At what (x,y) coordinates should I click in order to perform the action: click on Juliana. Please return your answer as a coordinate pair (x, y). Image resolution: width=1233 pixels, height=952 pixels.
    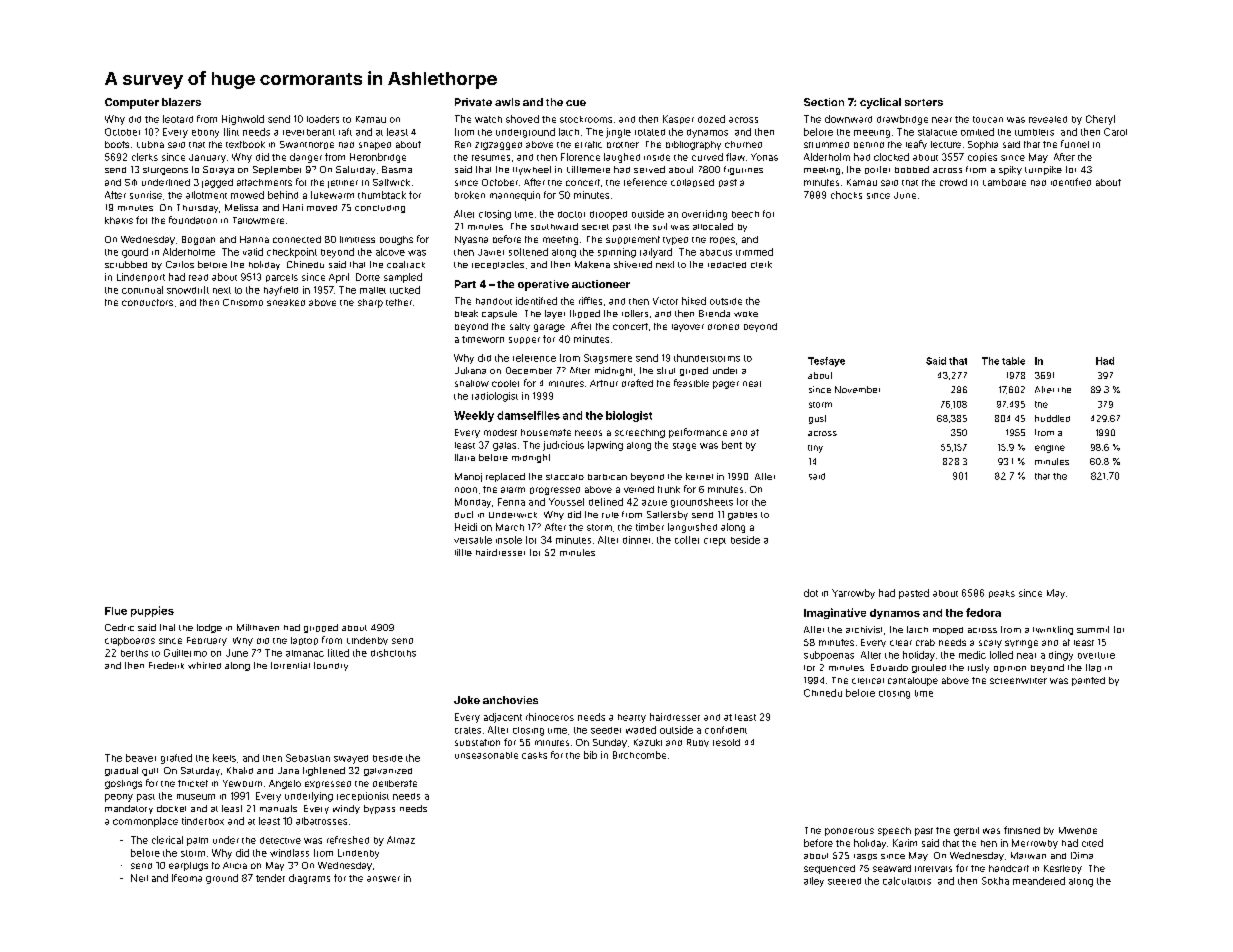
    Looking at the image, I should click on (470, 370).
